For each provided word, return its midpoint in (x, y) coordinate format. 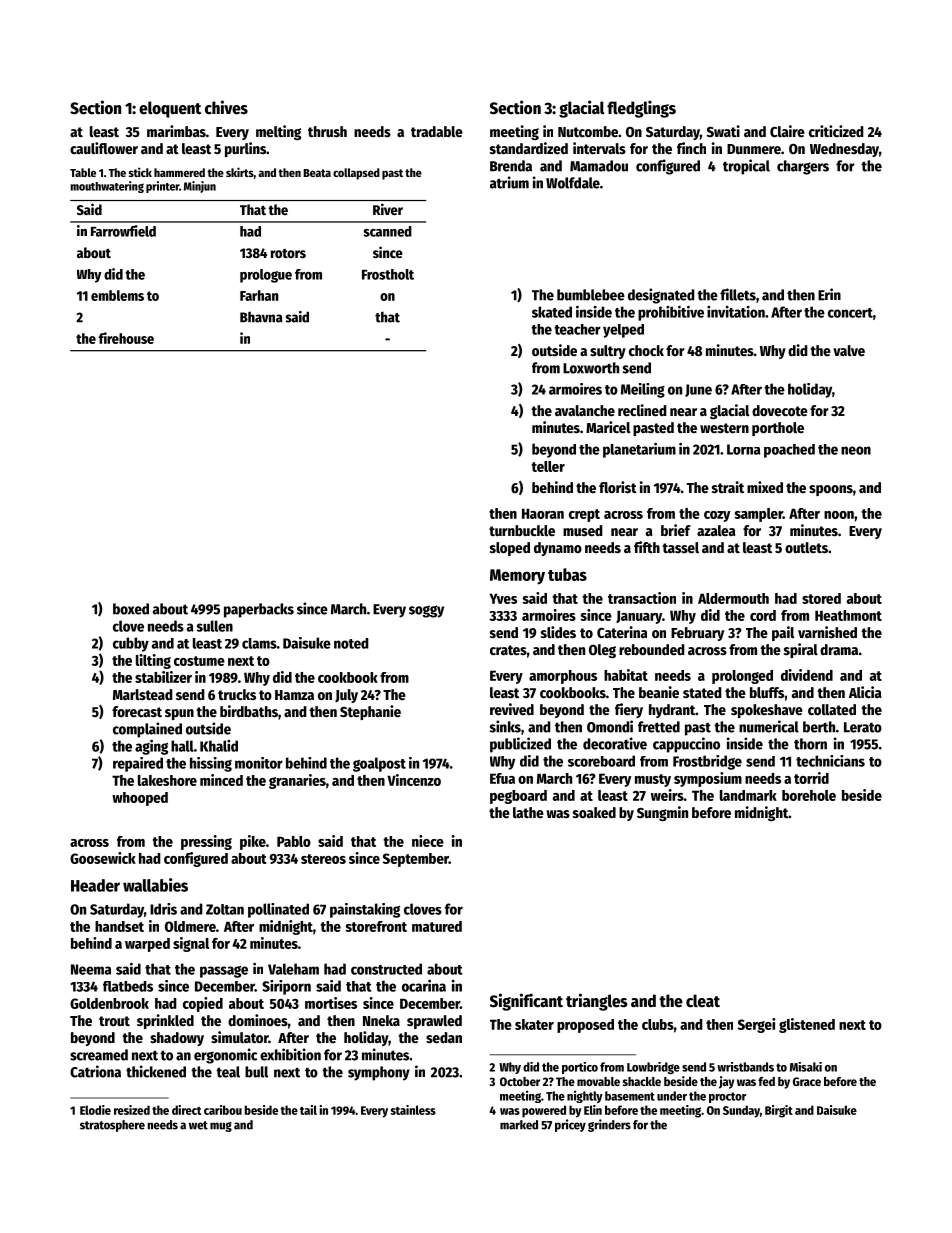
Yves (503, 598)
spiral (801, 650)
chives (226, 107)
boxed (131, 609)
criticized (836, 131)
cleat (703, 1001)
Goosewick (103, 858)
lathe (528, 812)
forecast (137, 711)
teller (548, 466)
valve (849, 350)
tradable (437, 131)
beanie (659, 692)
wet (198, 1125)
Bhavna (261, 317)
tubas (567, 574)
